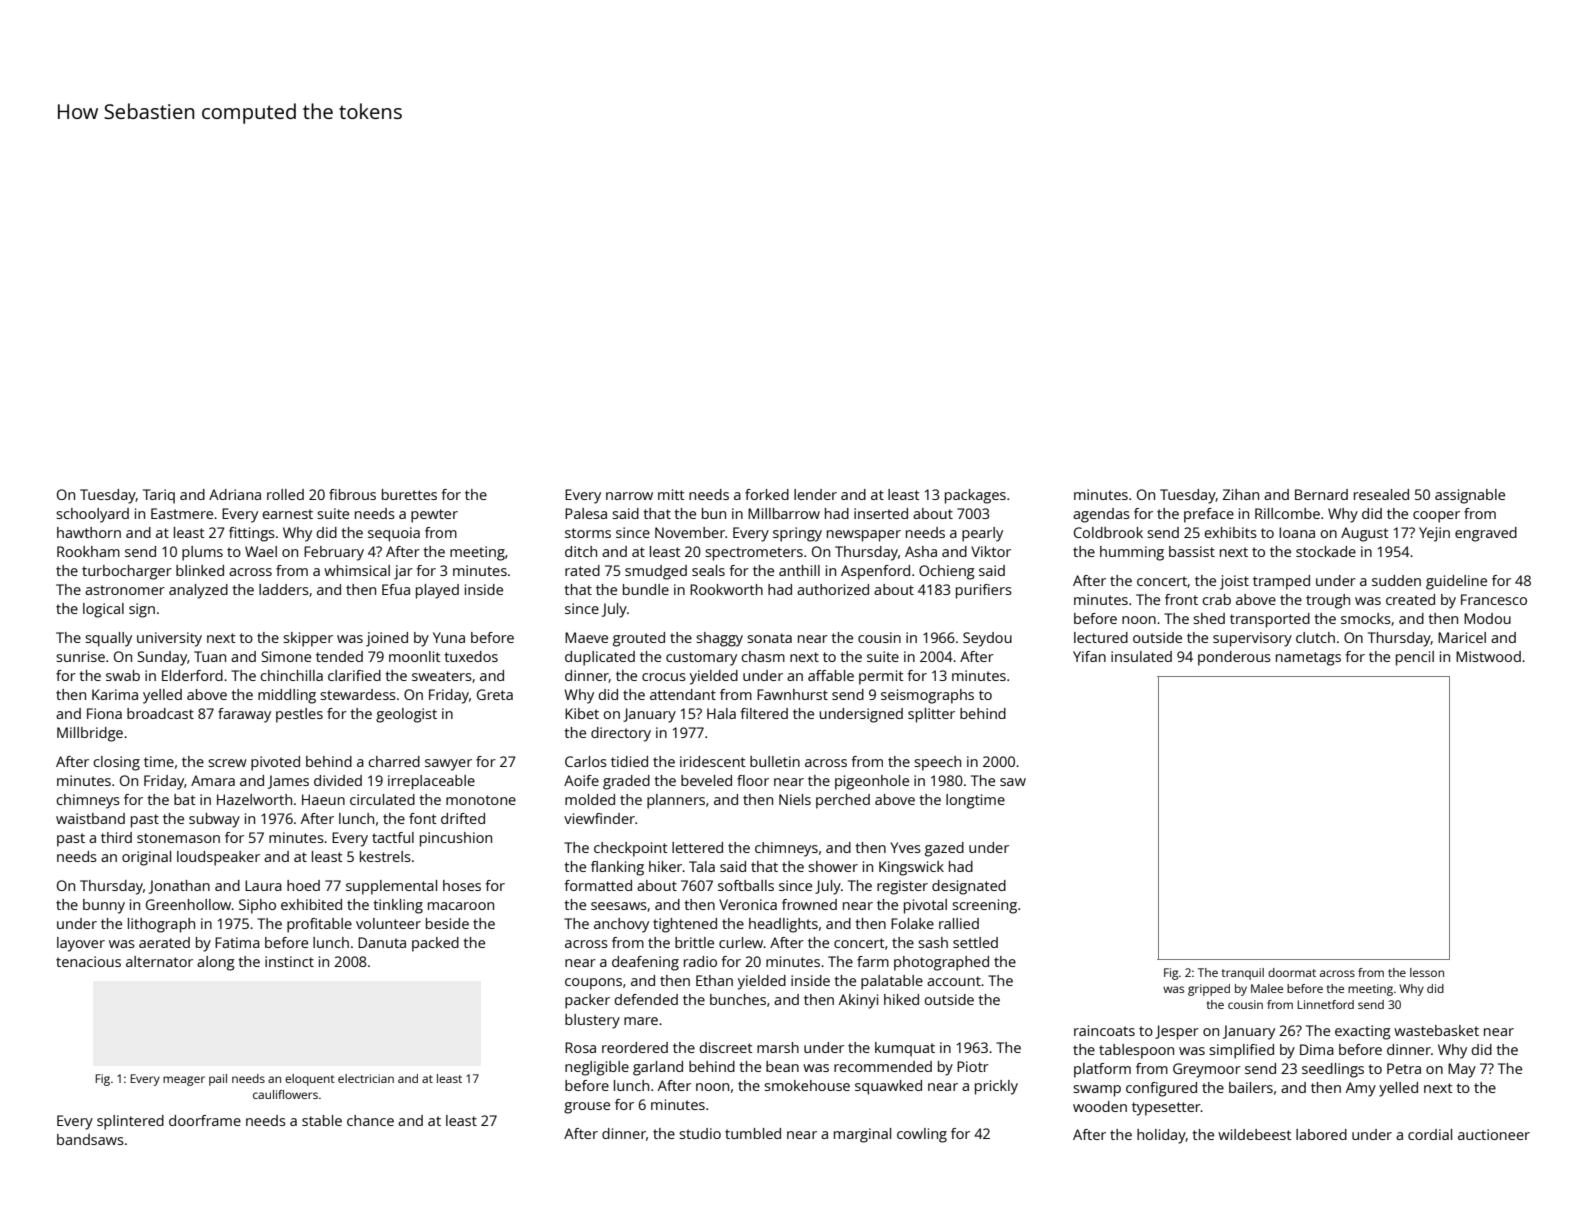 This image has width=1591, height=1229. Describe the element at coordinates (753, 1133) in the image. I see `tumbled` at that location.
